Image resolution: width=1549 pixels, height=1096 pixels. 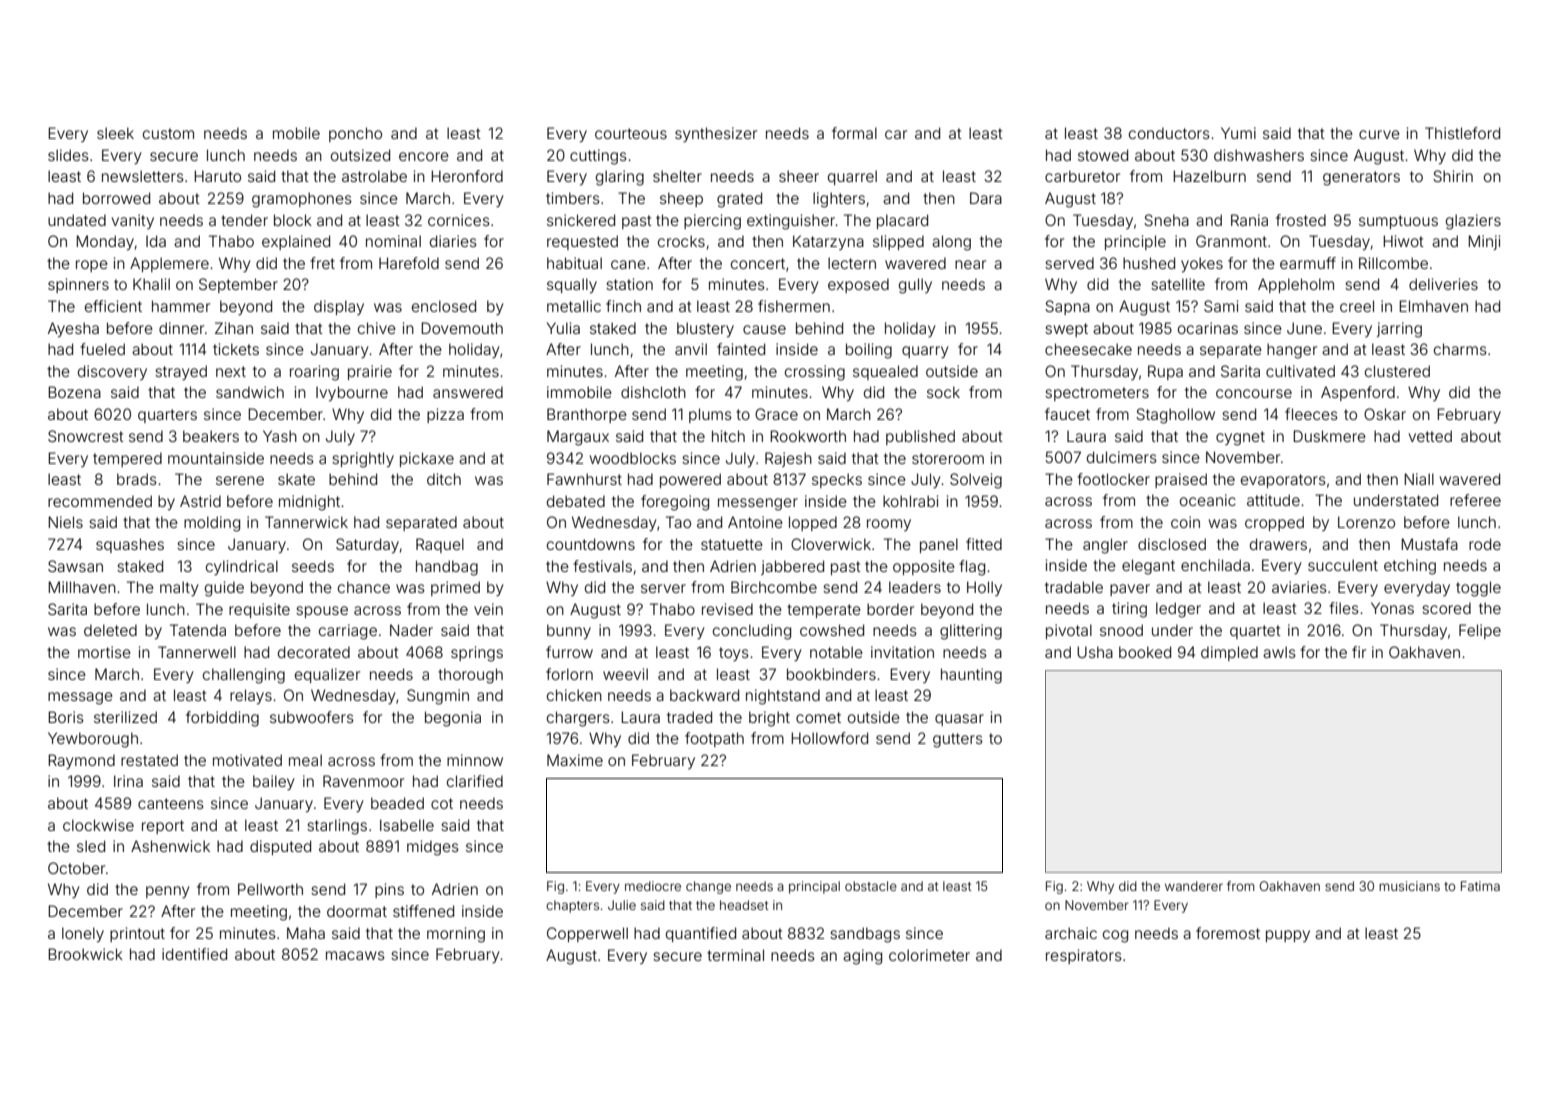 What do you see at coordinates (563, 328) in the image?
I see `Yulia` at bounding box center [563, 328].
